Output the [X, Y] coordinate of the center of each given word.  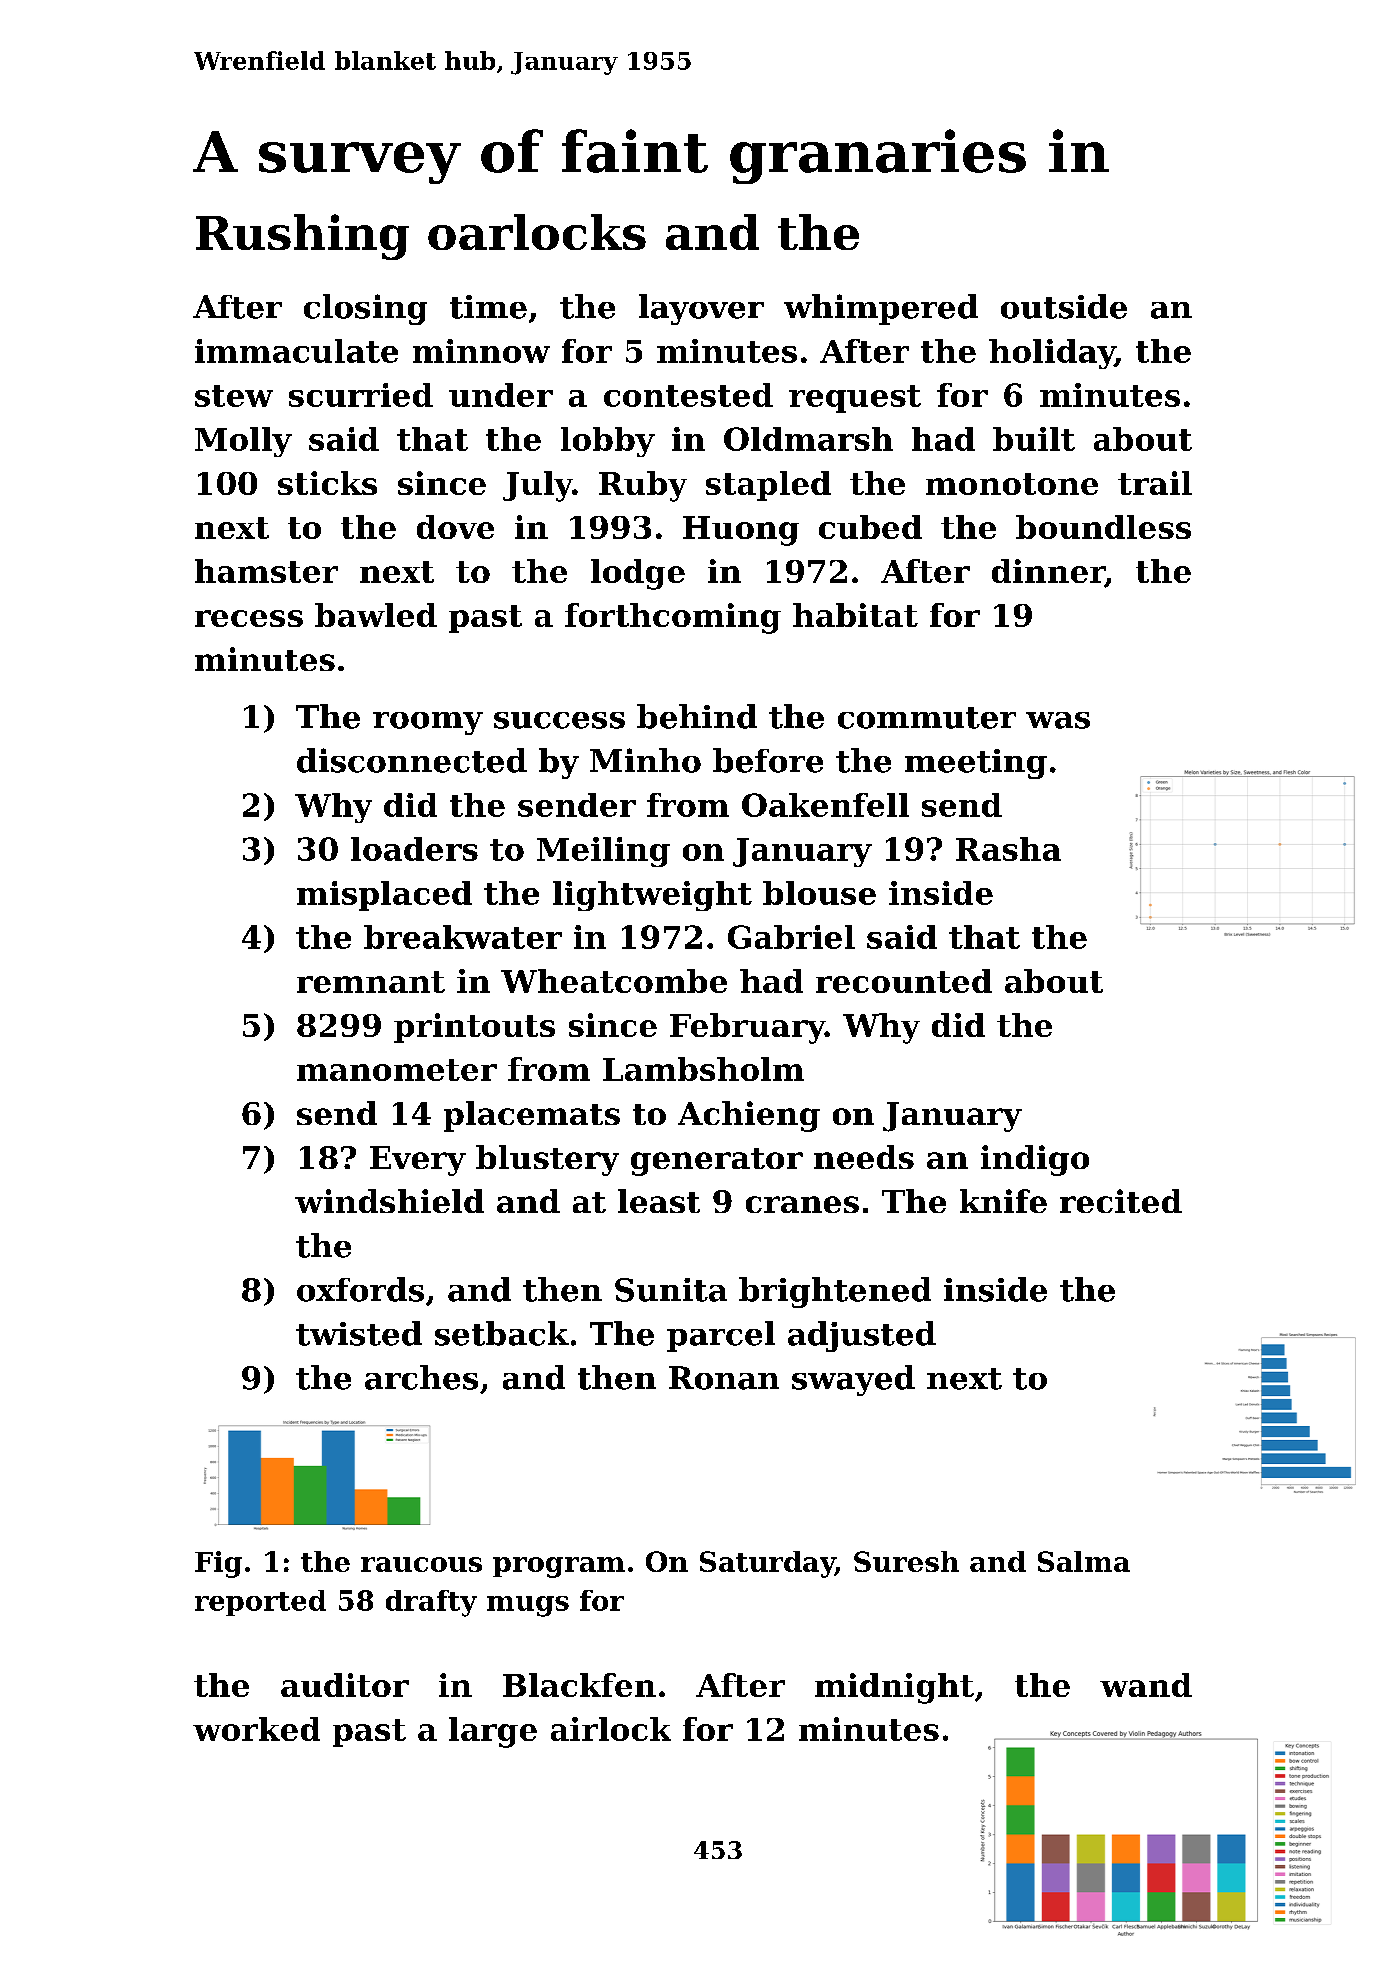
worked [256, 1729]
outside [1064, 306]
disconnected [412, 760]
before [768, 760]
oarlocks [537, 232]
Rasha [1008, 849]
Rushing [302, 237]
